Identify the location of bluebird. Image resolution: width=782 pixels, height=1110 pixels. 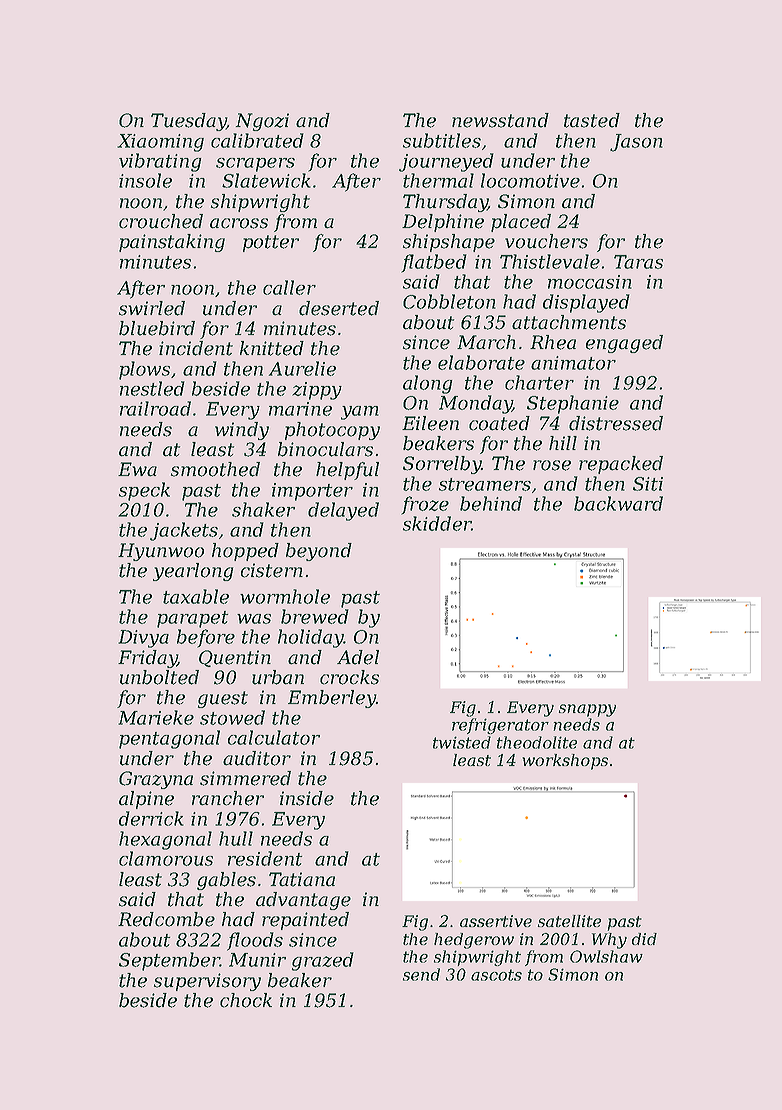
(157, 328).
